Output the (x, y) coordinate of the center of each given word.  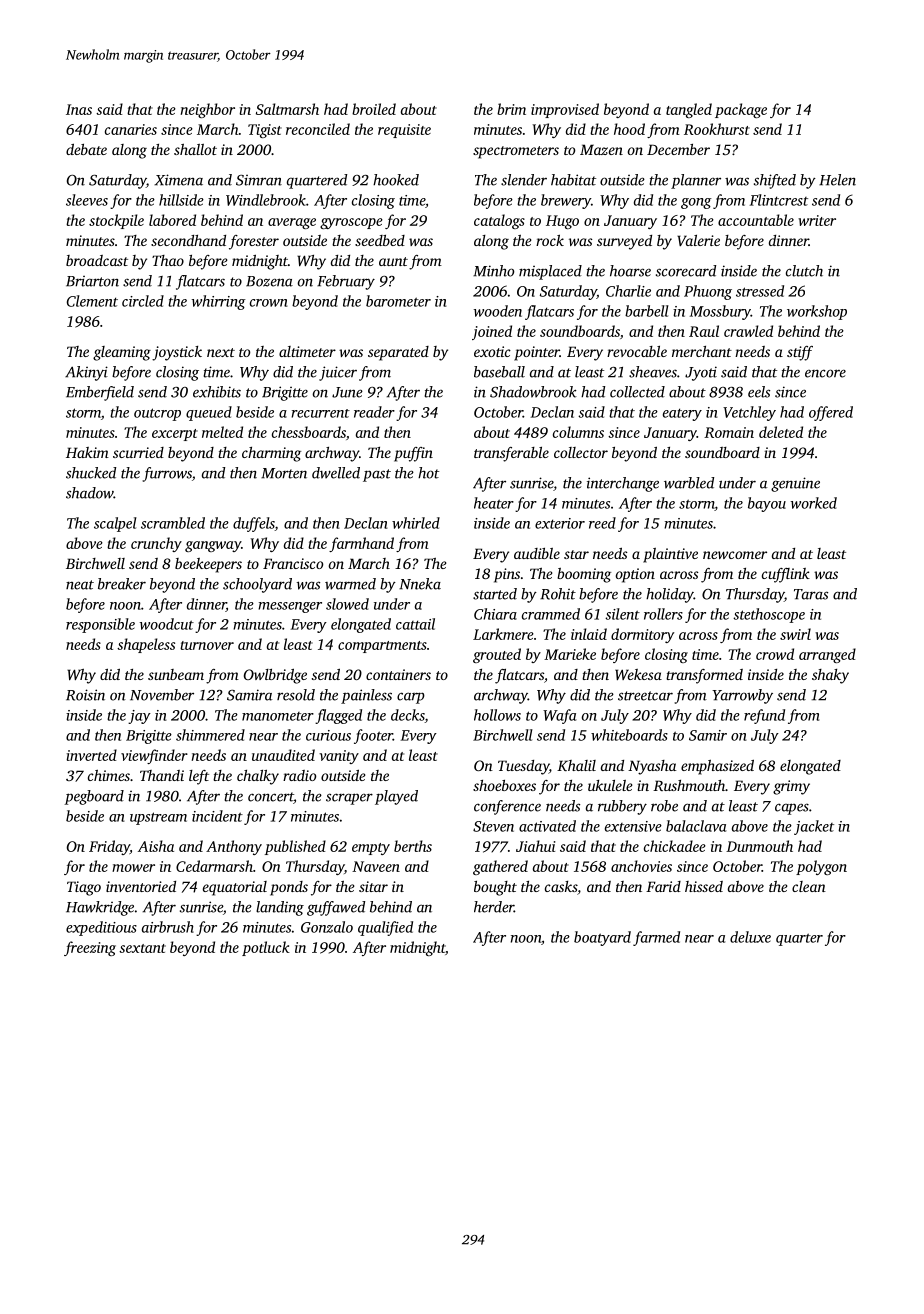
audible (537, 553)
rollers (663, 614)
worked (814, 503)
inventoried (141, 886)
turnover (207, 645)
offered (831, 413)
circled (143, 301)
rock (550, 240)
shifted (775, 181)
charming (271, 454)
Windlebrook (266, 200)
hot (428, 473)
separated (398, 353)
